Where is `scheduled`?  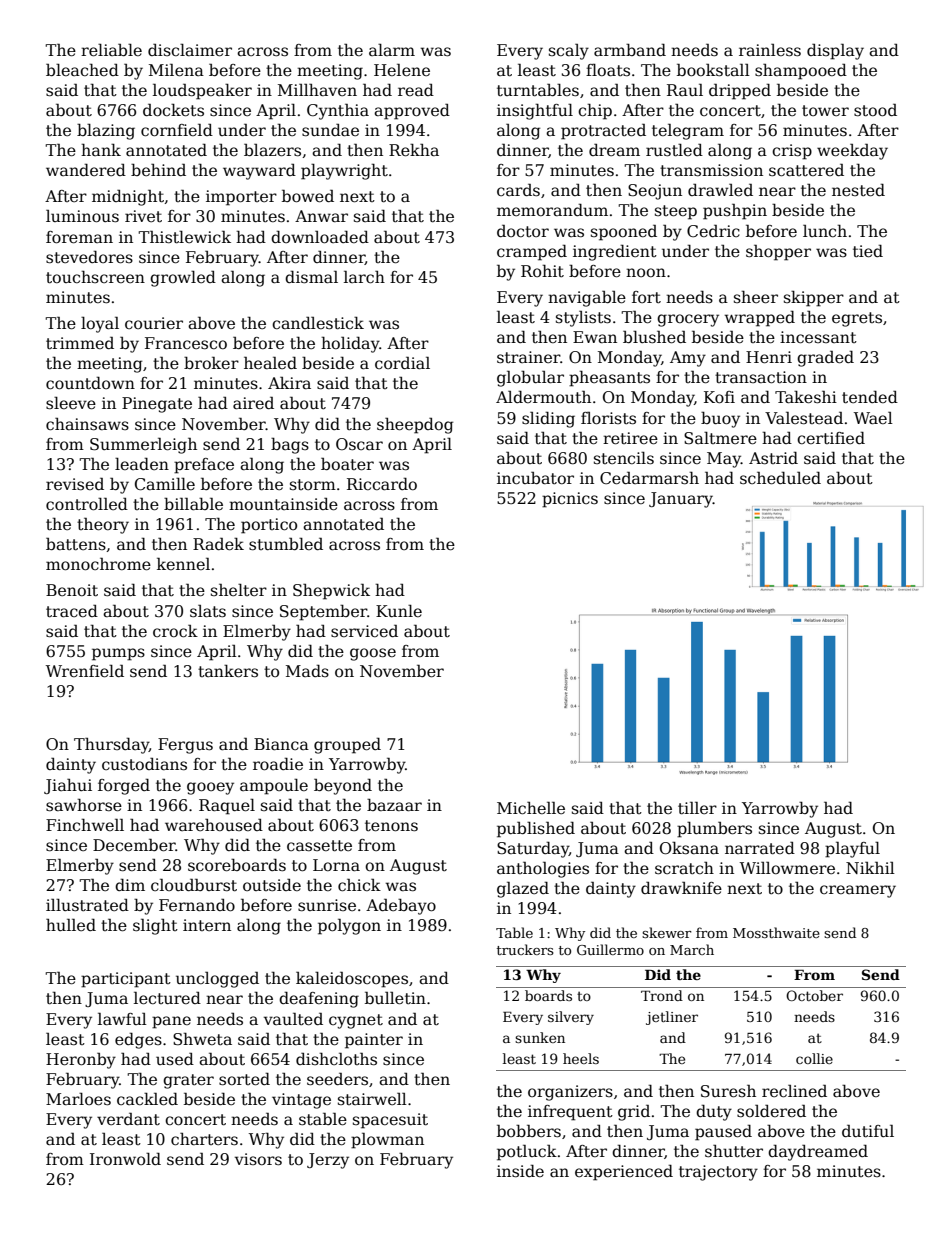 scheduled is located at coordinates (780, 478).
